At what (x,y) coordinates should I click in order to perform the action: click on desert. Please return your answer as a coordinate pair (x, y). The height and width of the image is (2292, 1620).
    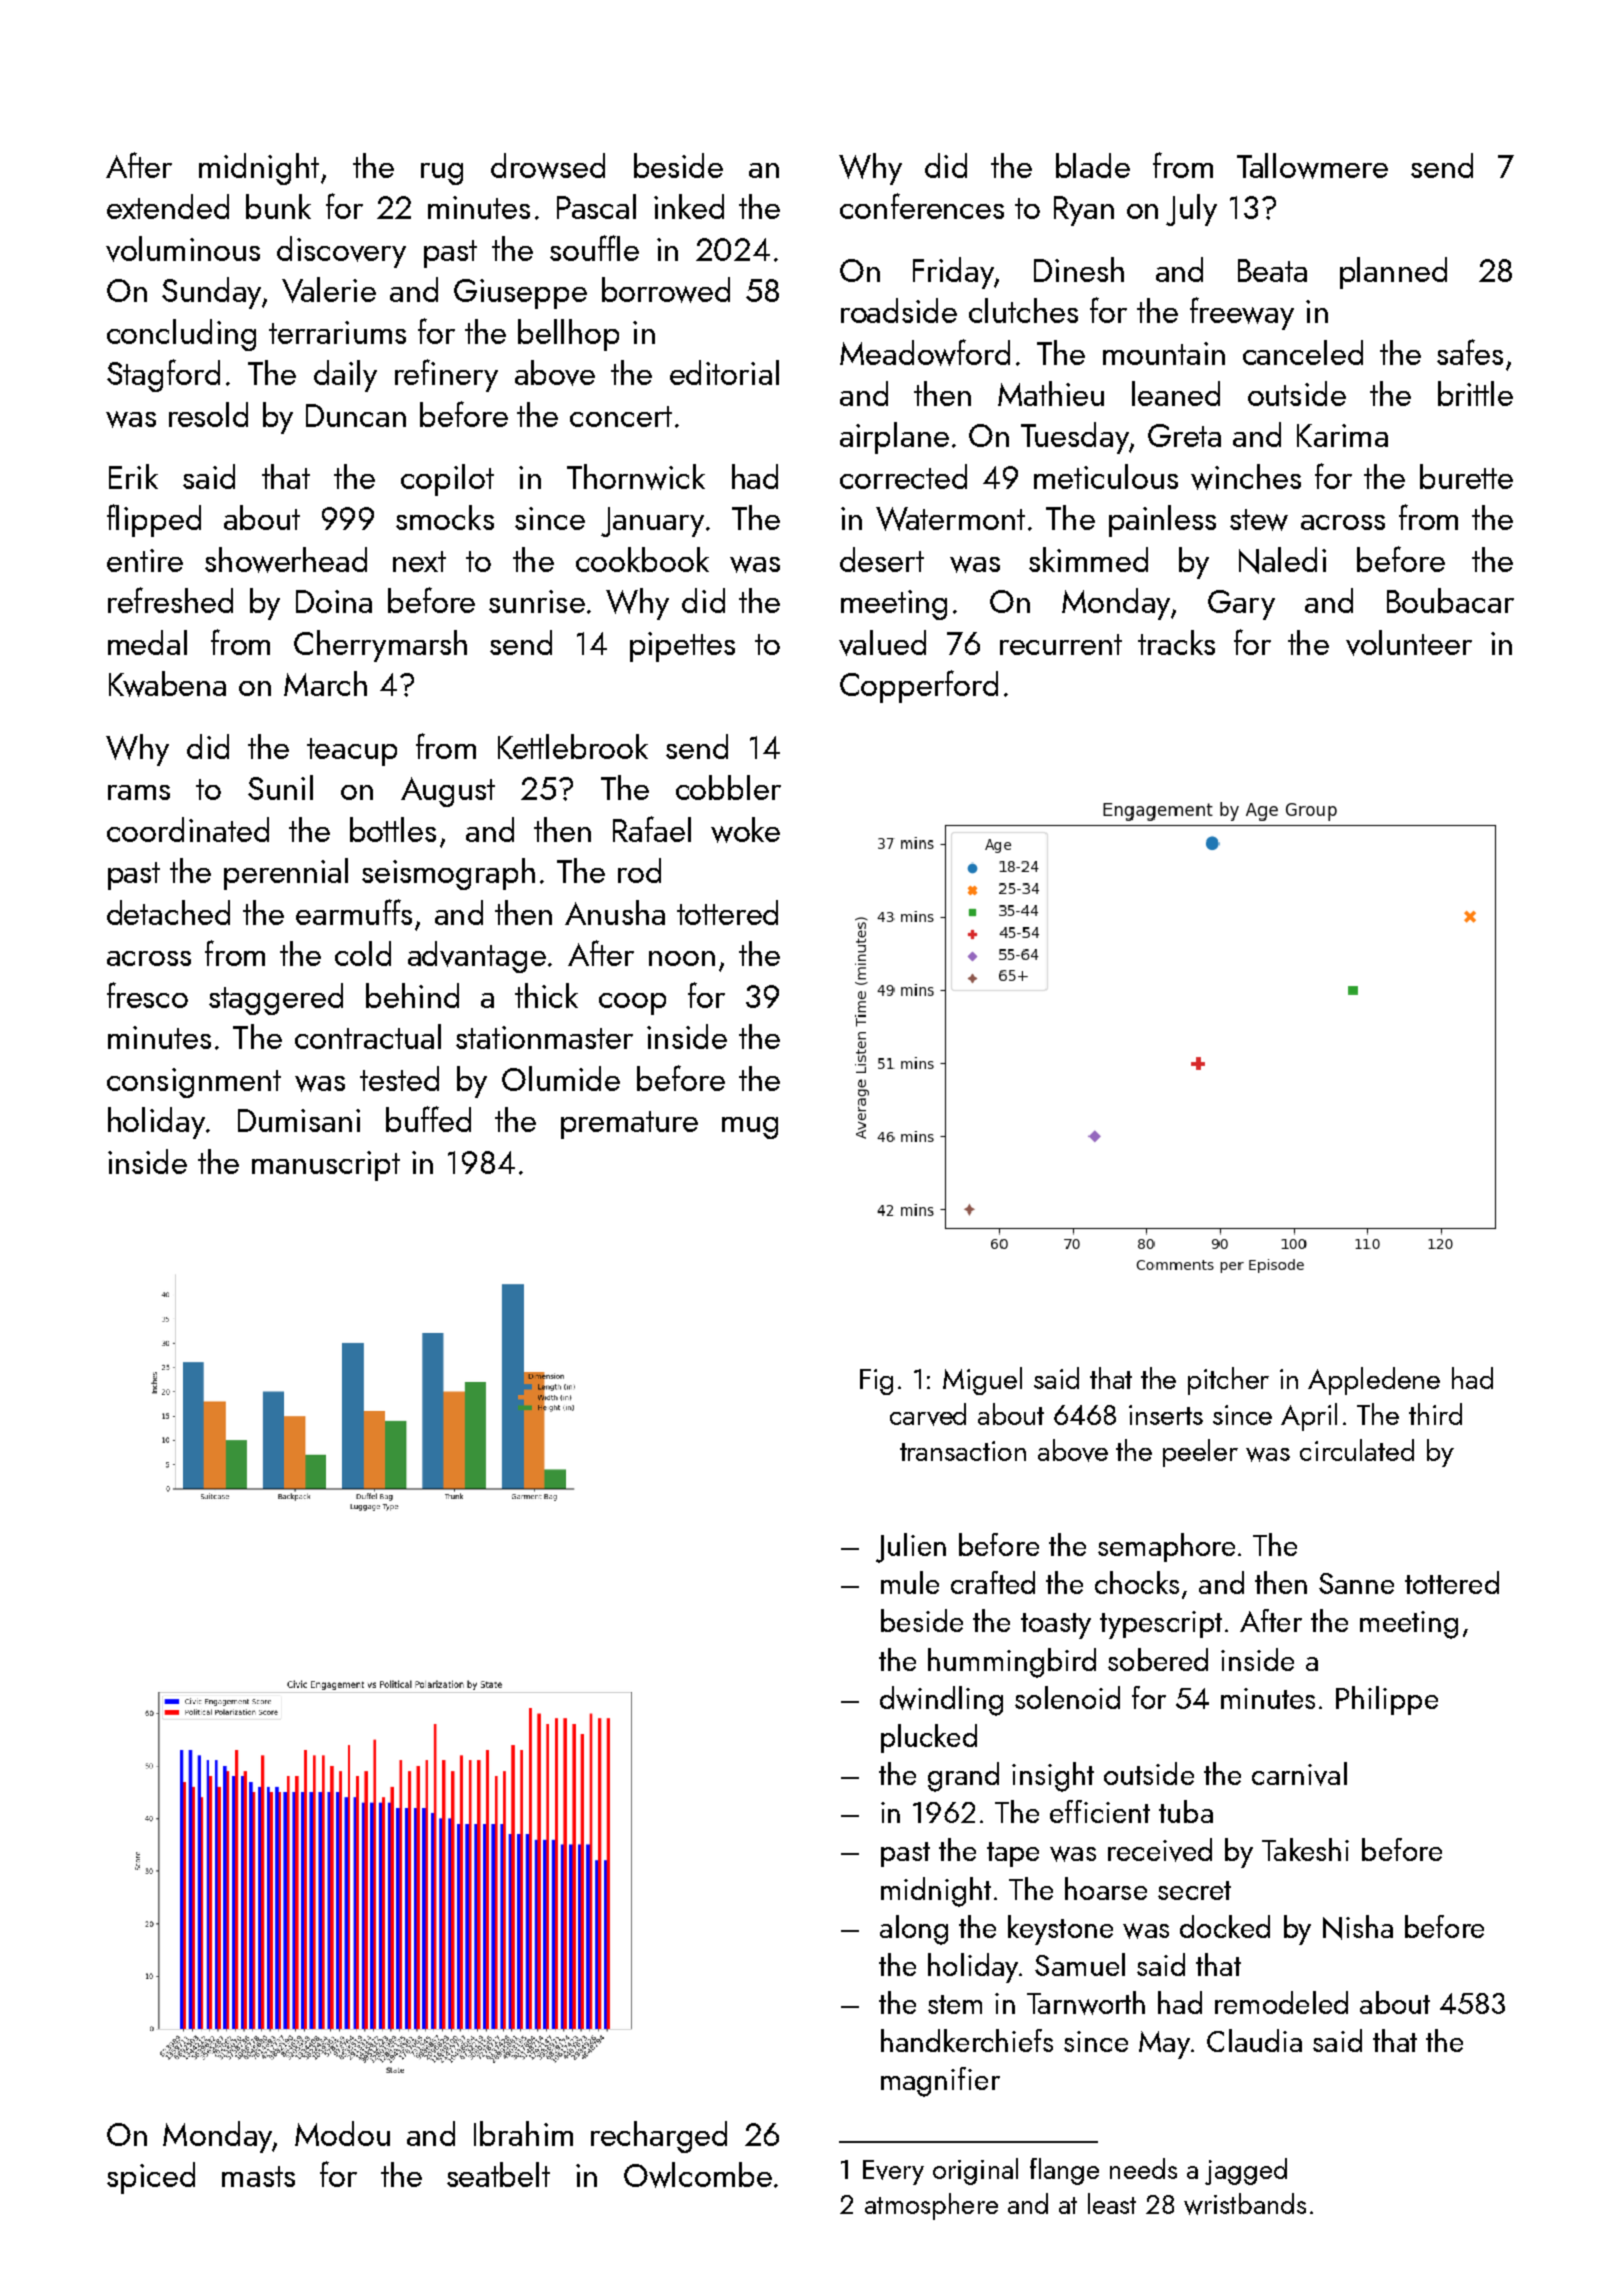
    Looking at the image, I should click on (882, 559).
